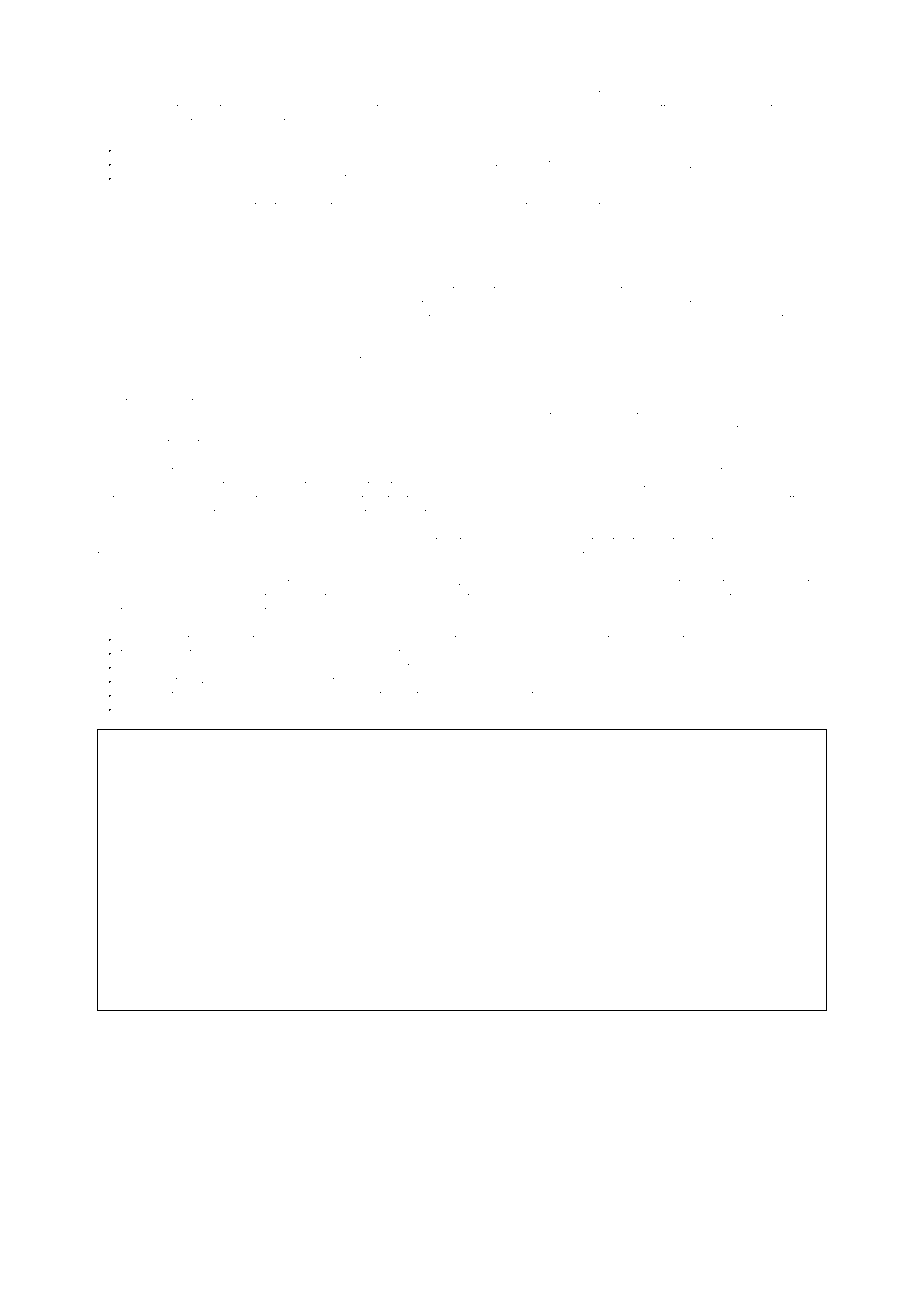  I want to click on positioned, so click(629, 304).
